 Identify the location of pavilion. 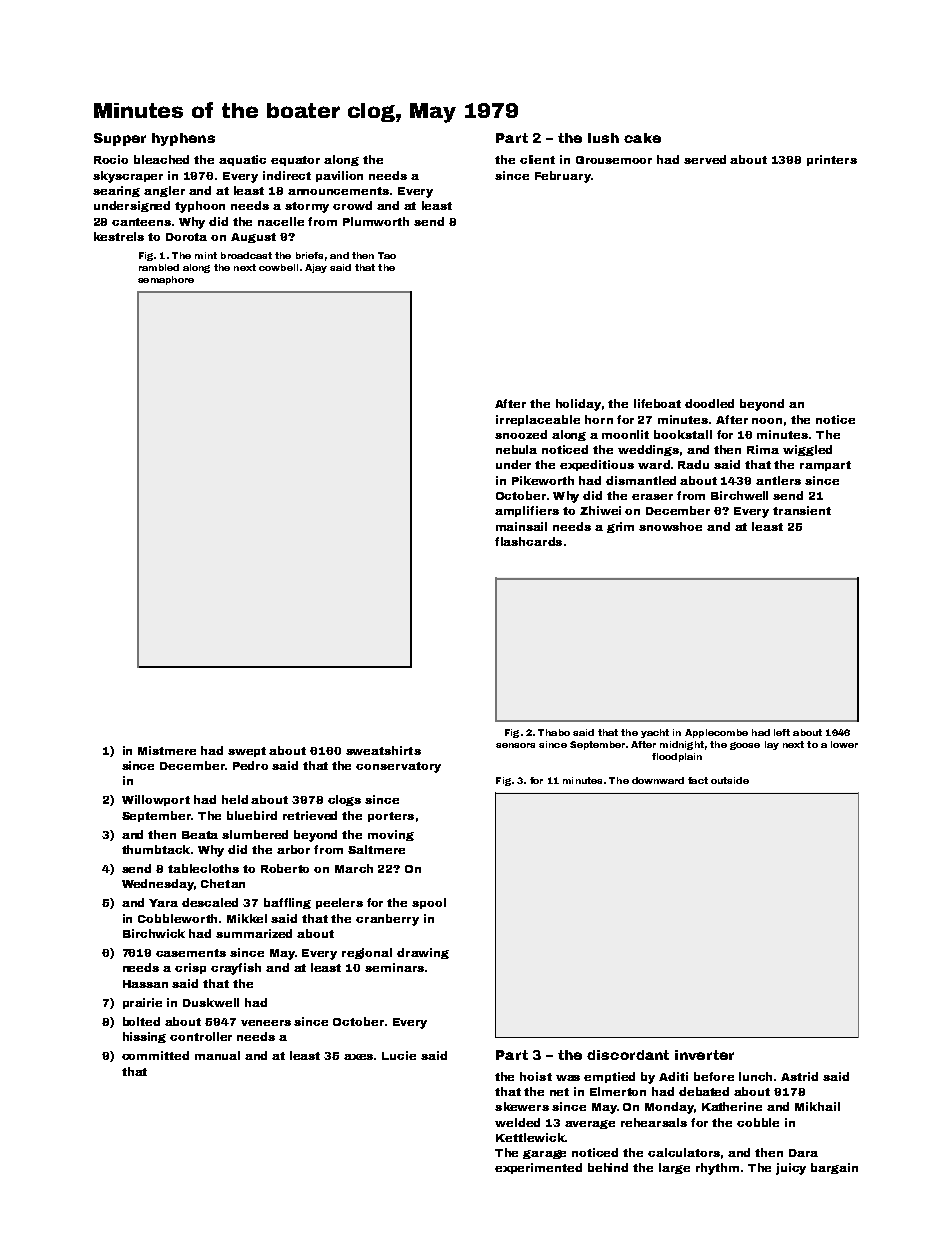
(339, 176).
